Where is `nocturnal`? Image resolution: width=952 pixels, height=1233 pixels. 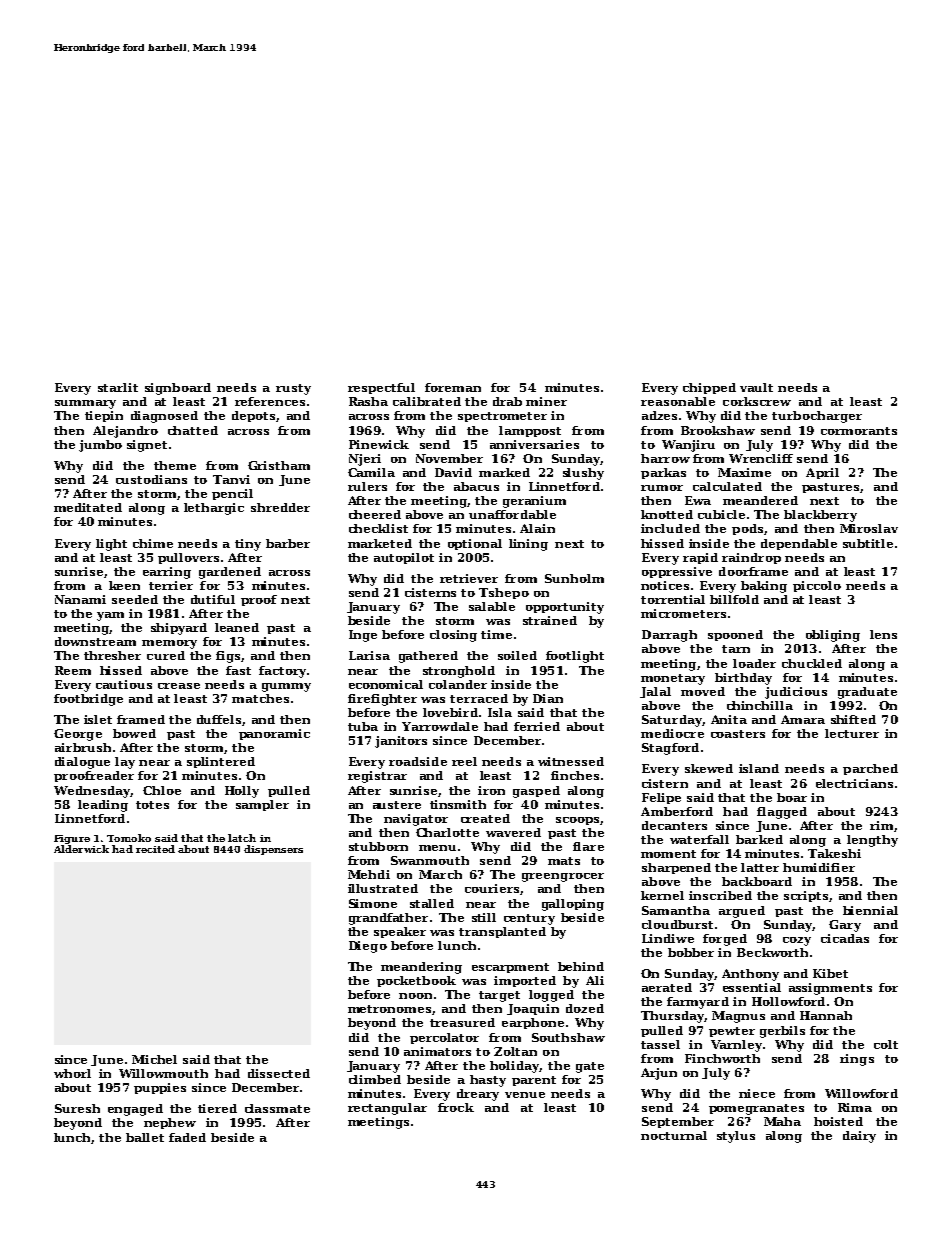
nocturnal is located at coordinates (674, 1135).
